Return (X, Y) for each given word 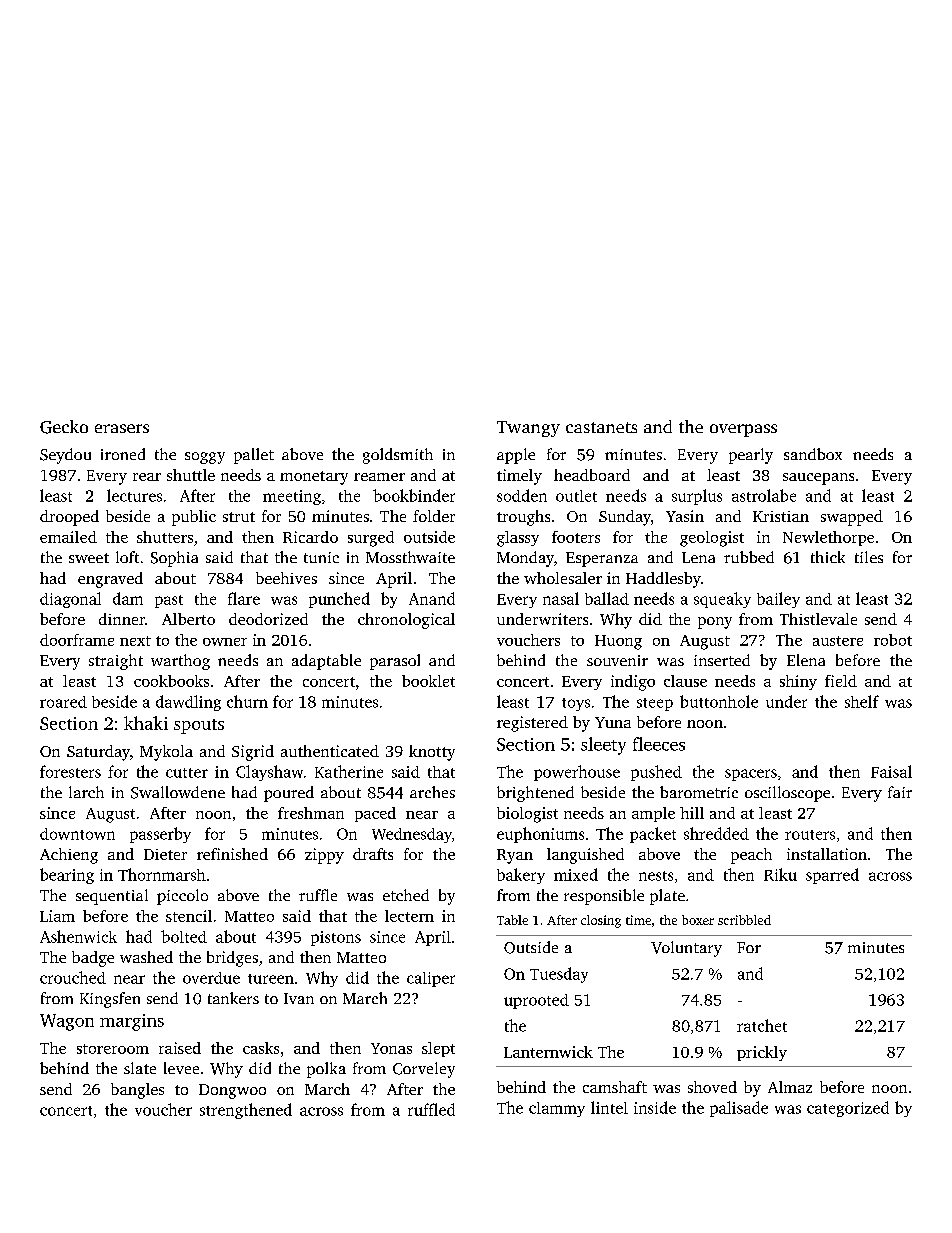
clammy (557, 1109)
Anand (432, 598)
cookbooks (171, 681)
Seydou (65, 456)
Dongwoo (232, 1091)
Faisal (891, 771)
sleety (603, 746)
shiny (798, 682)
